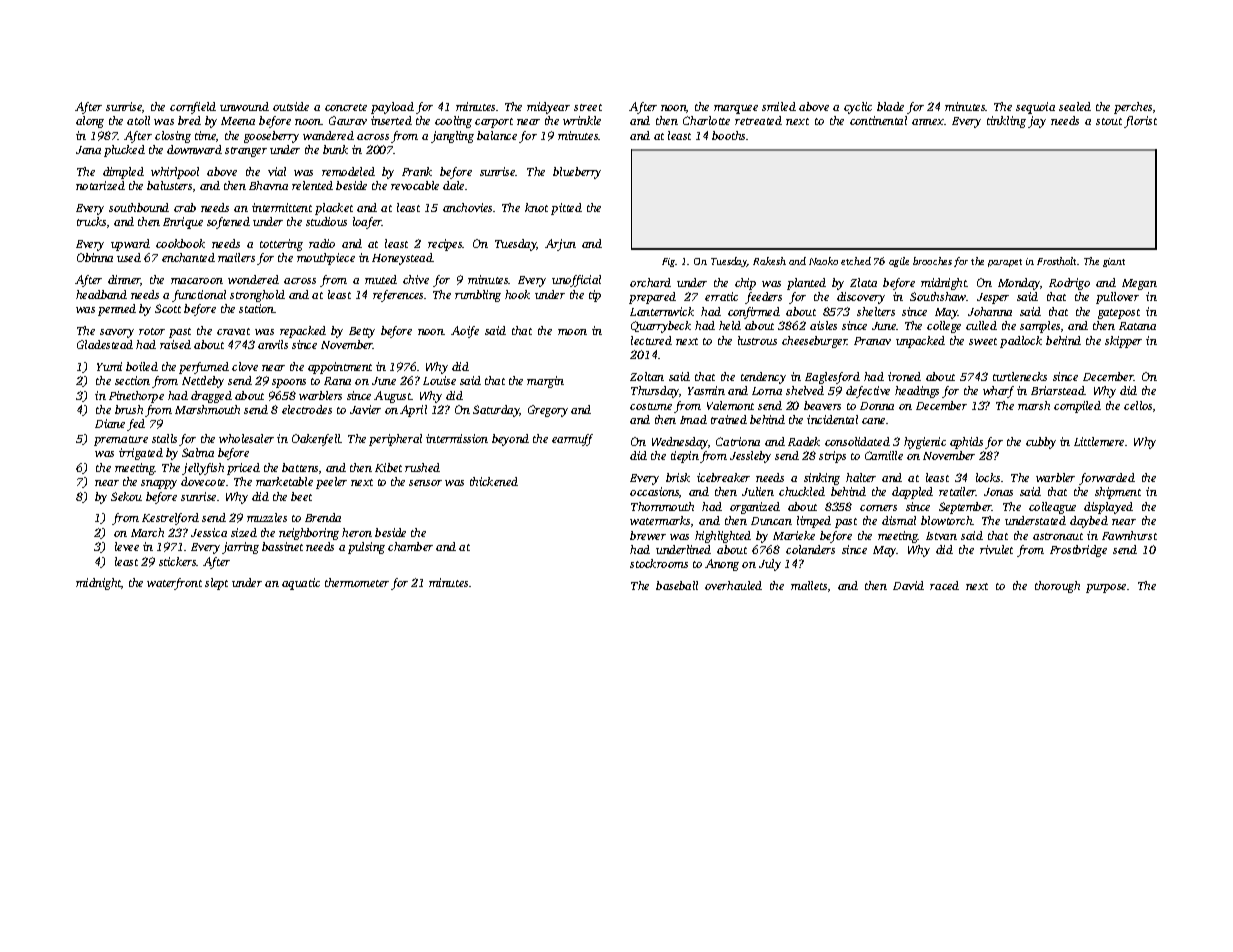  I want to click on aquatic, so click(301, 584).
